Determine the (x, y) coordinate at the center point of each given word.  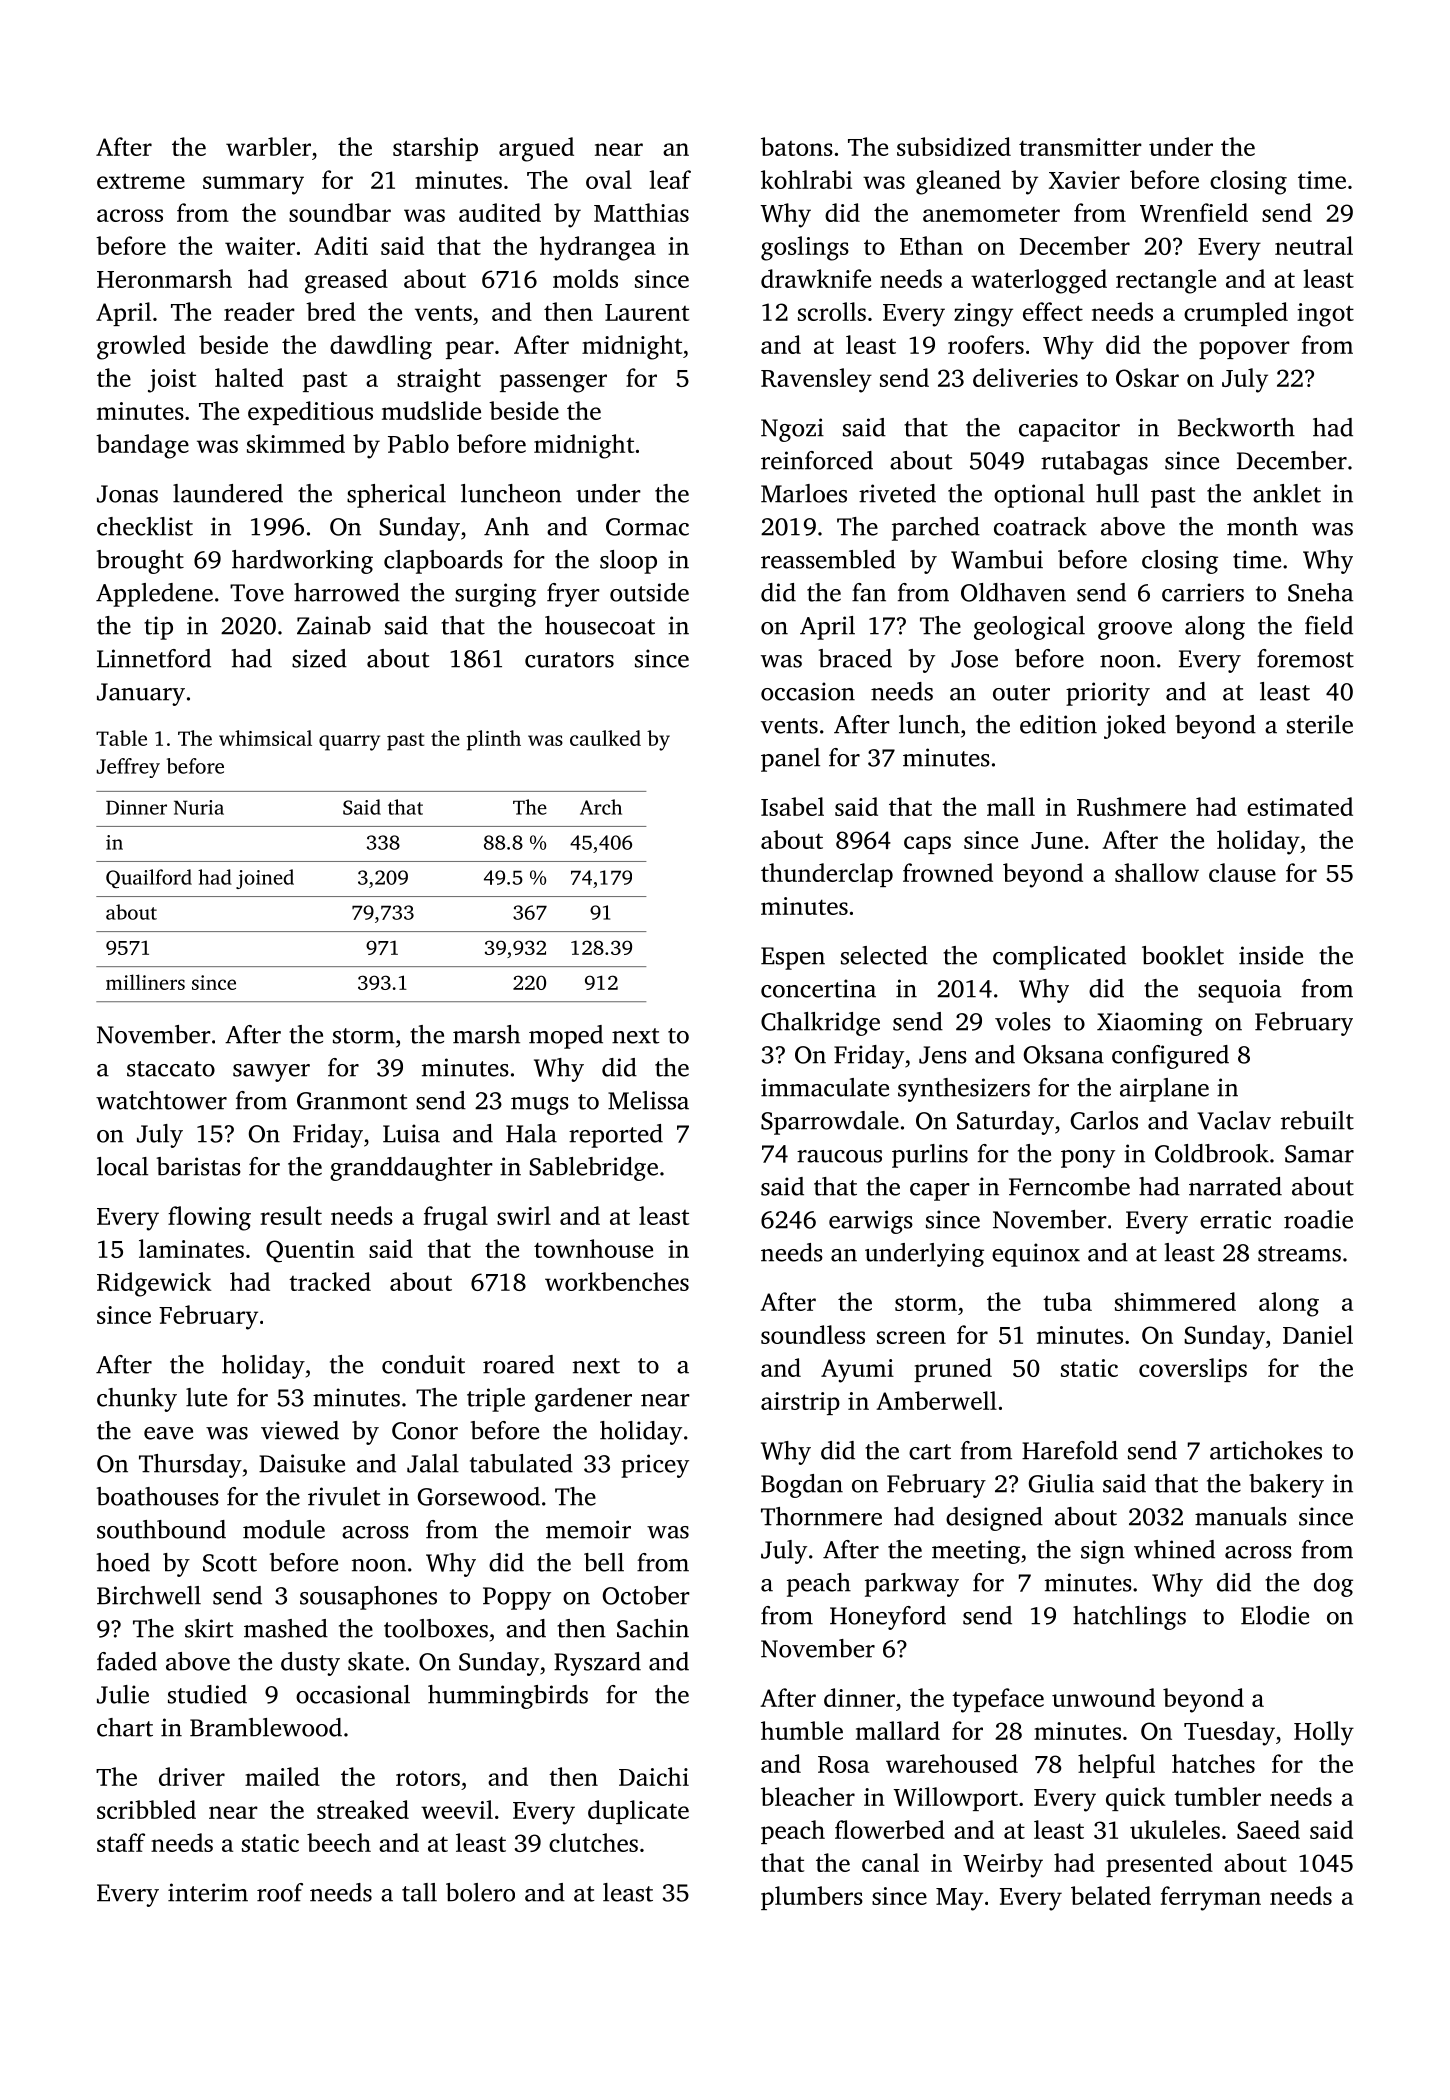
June (1057, 840)
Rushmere (1131, 806)
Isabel (792, 806)
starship (435, 149)
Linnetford (154, 658)
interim (208, 1892)
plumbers (812, 1898)
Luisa (411, 1133)
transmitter (1080, 147)
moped (566, 1037)
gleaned (958, 182)
